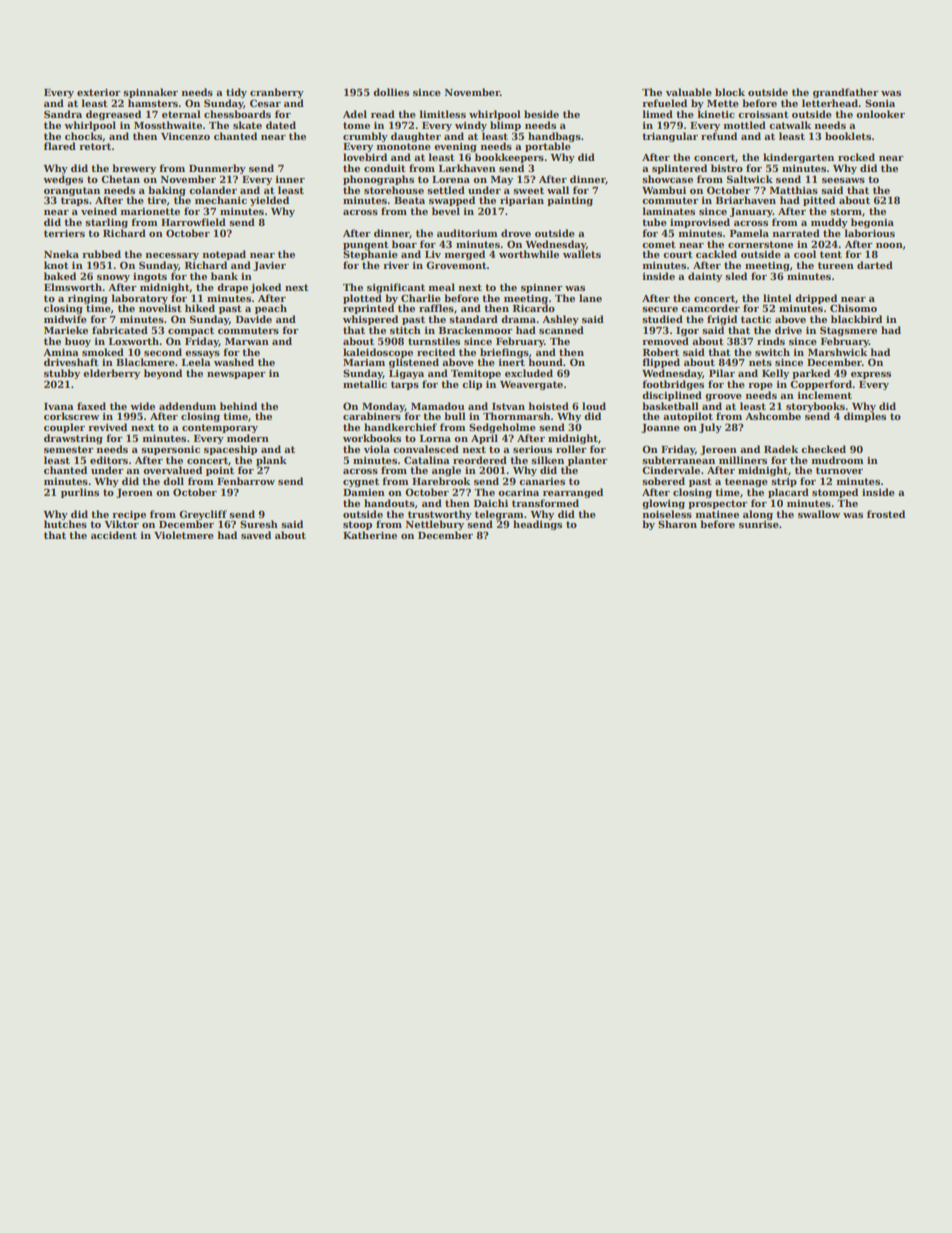  I want to click on recipe, so click(129, 515).
